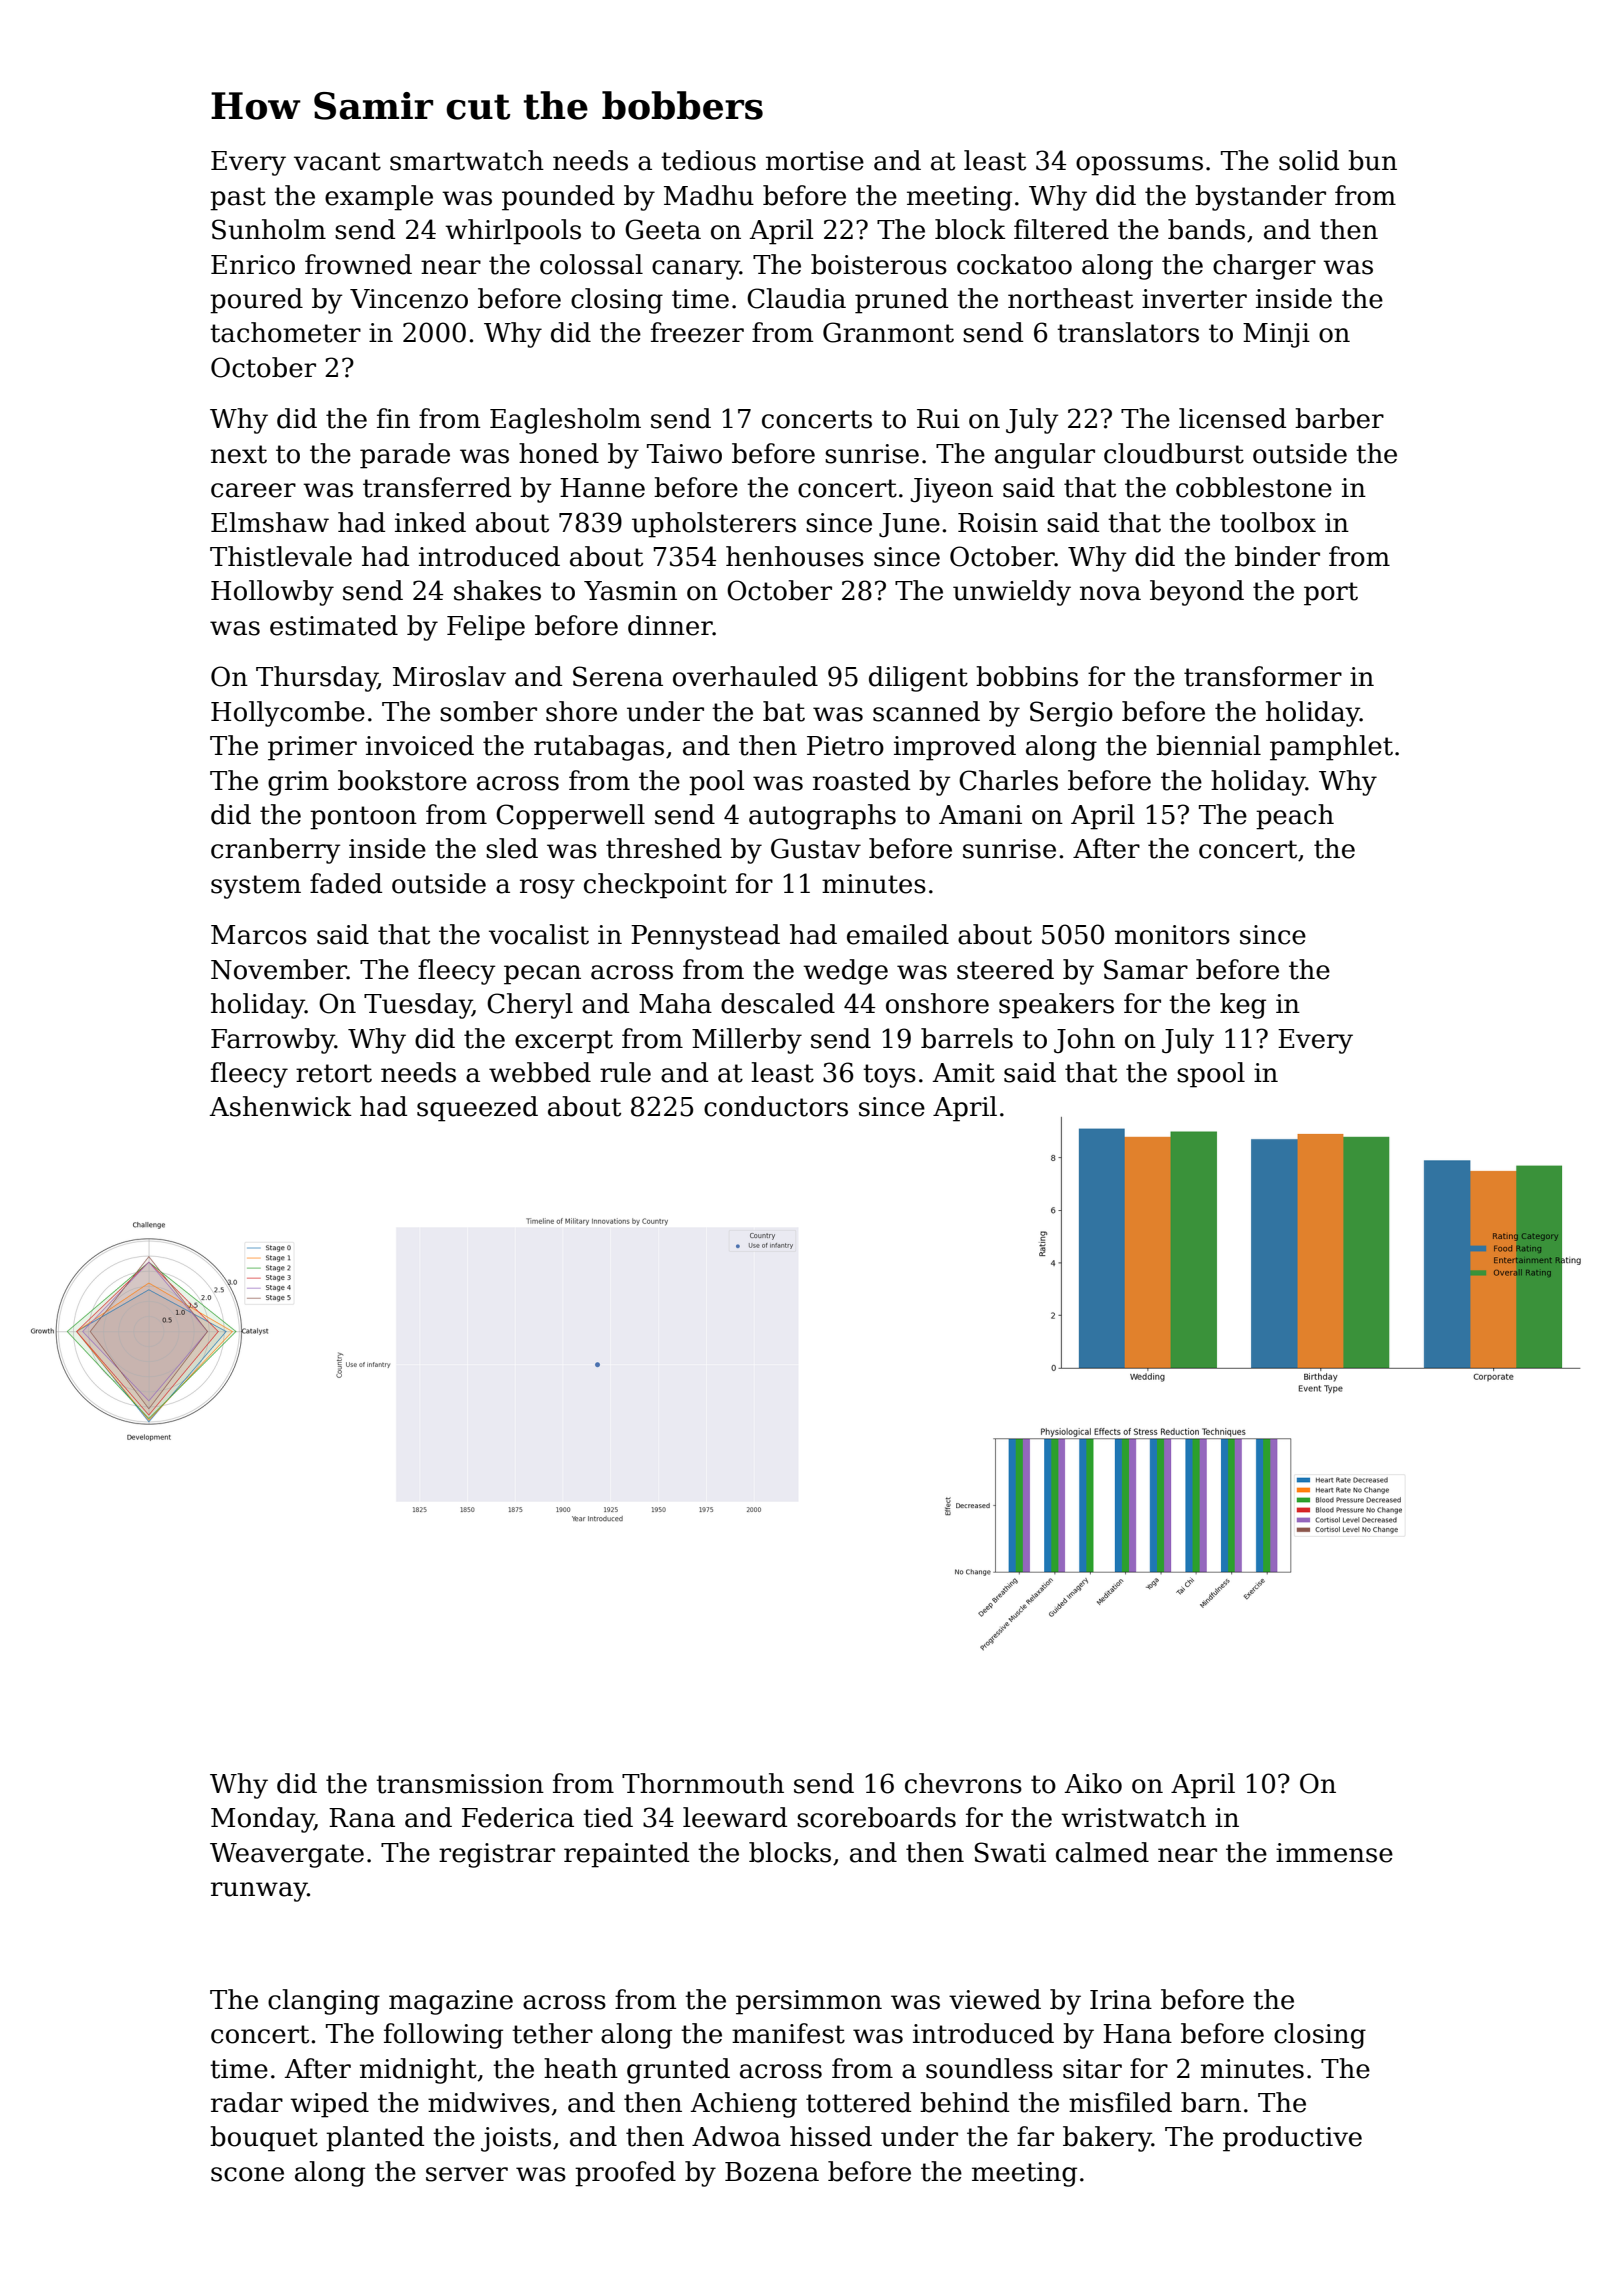  I want to click on transferred, so click(437, 487).
